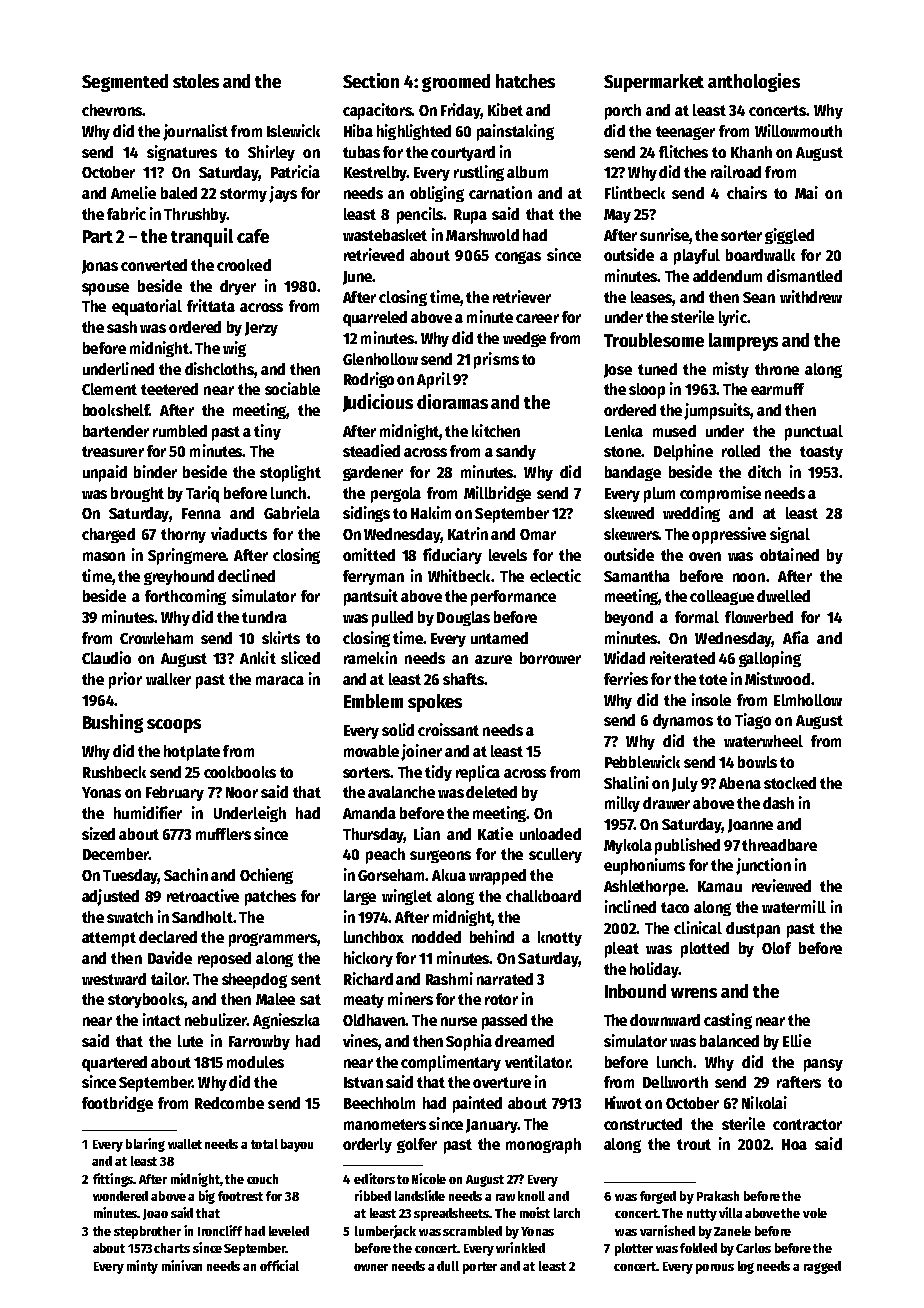  What do you see at coordinates (234, 349) in the image?
I see `wig` at bounding box center [234, 349].
